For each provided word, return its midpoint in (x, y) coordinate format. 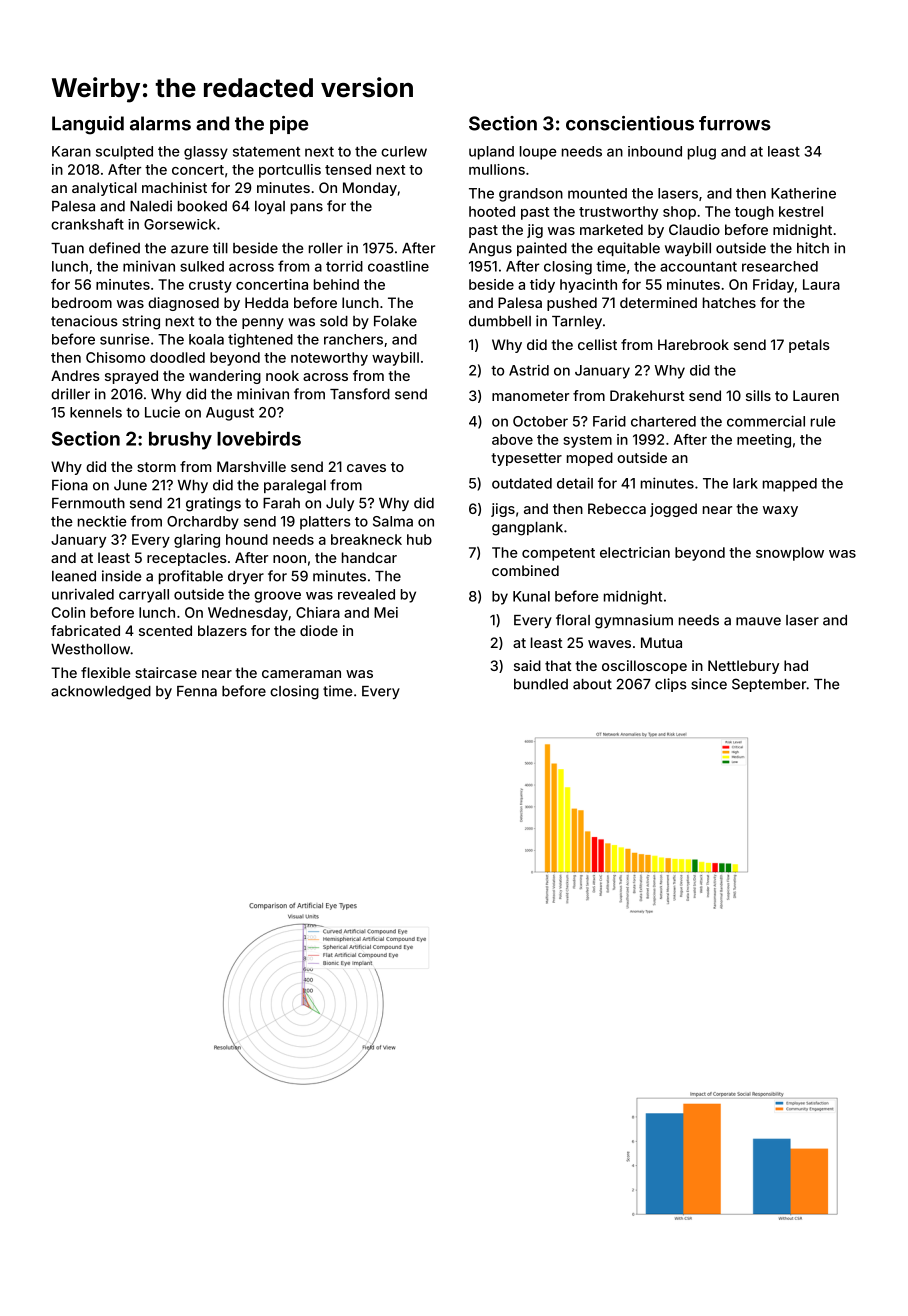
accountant (698, 267)
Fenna (197, 691)
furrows (735, 123)
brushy (180, 441)
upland (491, 153)
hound (247, 539)
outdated (522, 483)
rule (823, 421)
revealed (366, 594)
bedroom (82, 302)
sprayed (131, 377)
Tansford (360, 394)
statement (266, 152)
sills (758, 395)
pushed (572, 304)
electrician (635, 552)
